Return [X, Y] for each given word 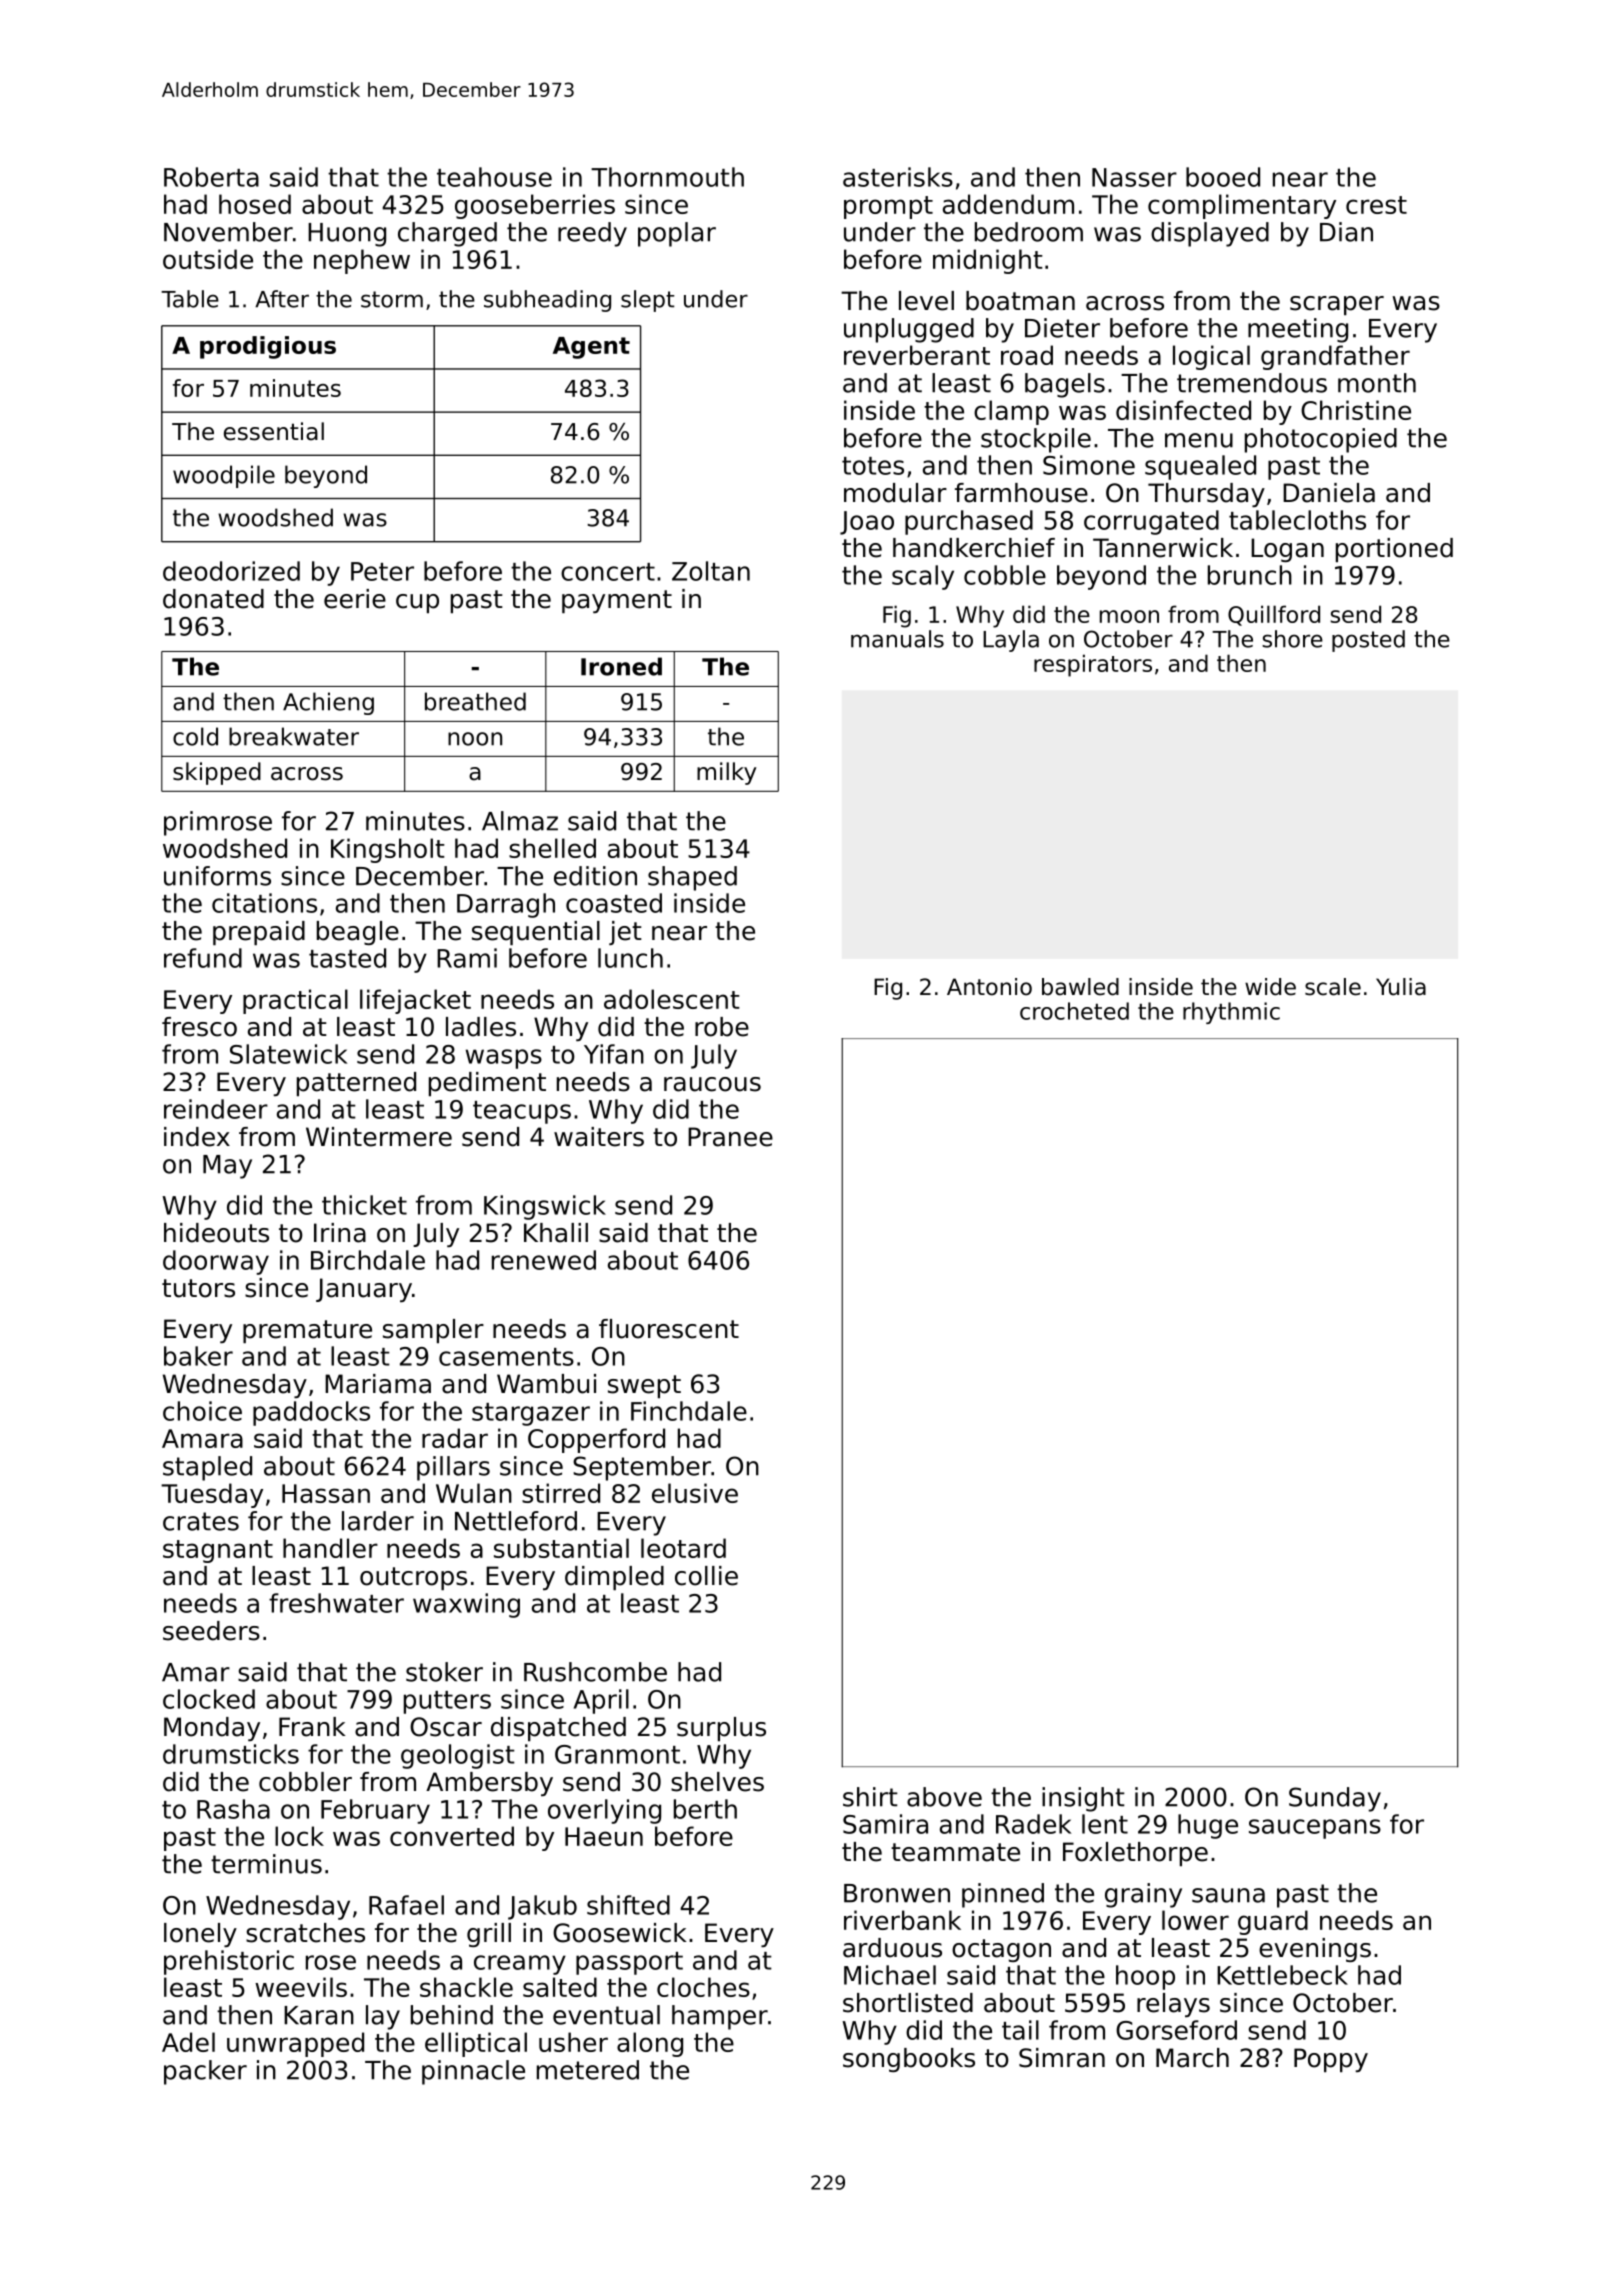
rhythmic [1231, 1013]
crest [1376, 205]
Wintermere [379, 1137]
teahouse [494, 177]
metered [588, 2070]
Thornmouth [667, 177]
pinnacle [473, 2072]
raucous [712, 1084]
